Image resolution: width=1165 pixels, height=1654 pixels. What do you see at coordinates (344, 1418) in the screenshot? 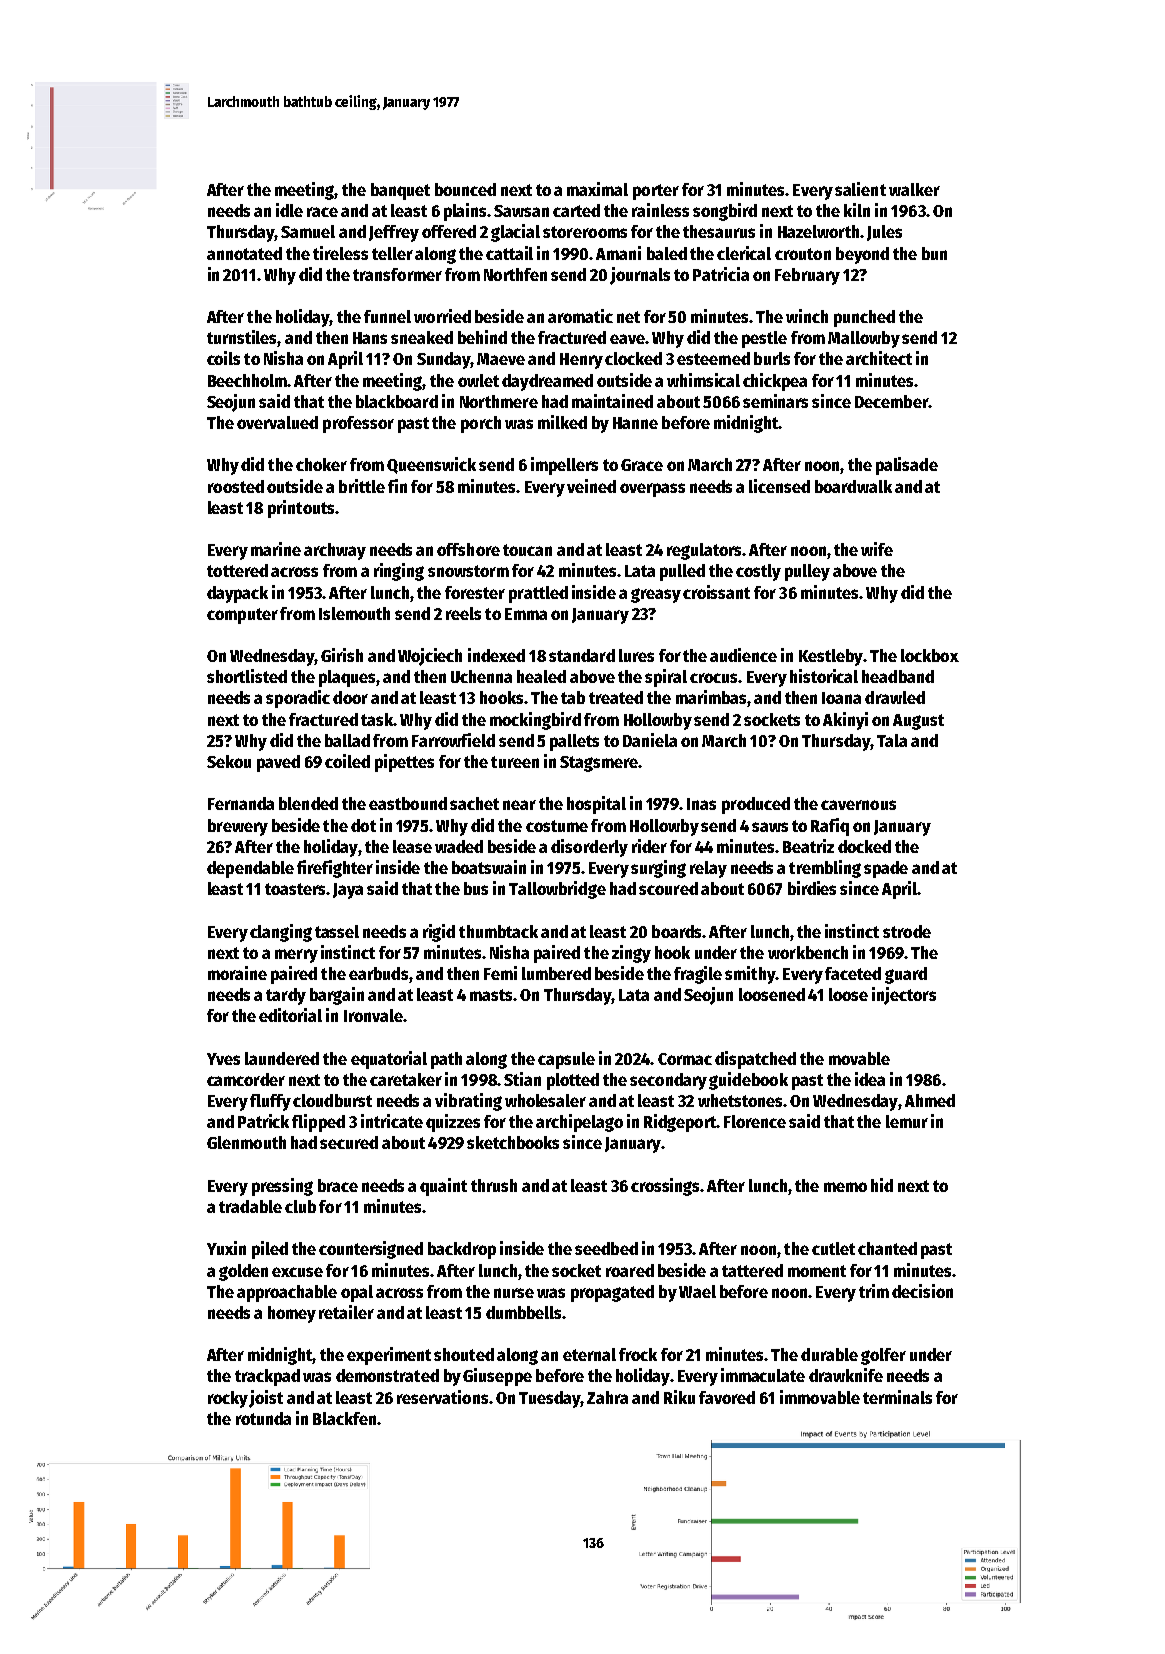
I see `Blackfen` at bounding box center [344, 1418].
